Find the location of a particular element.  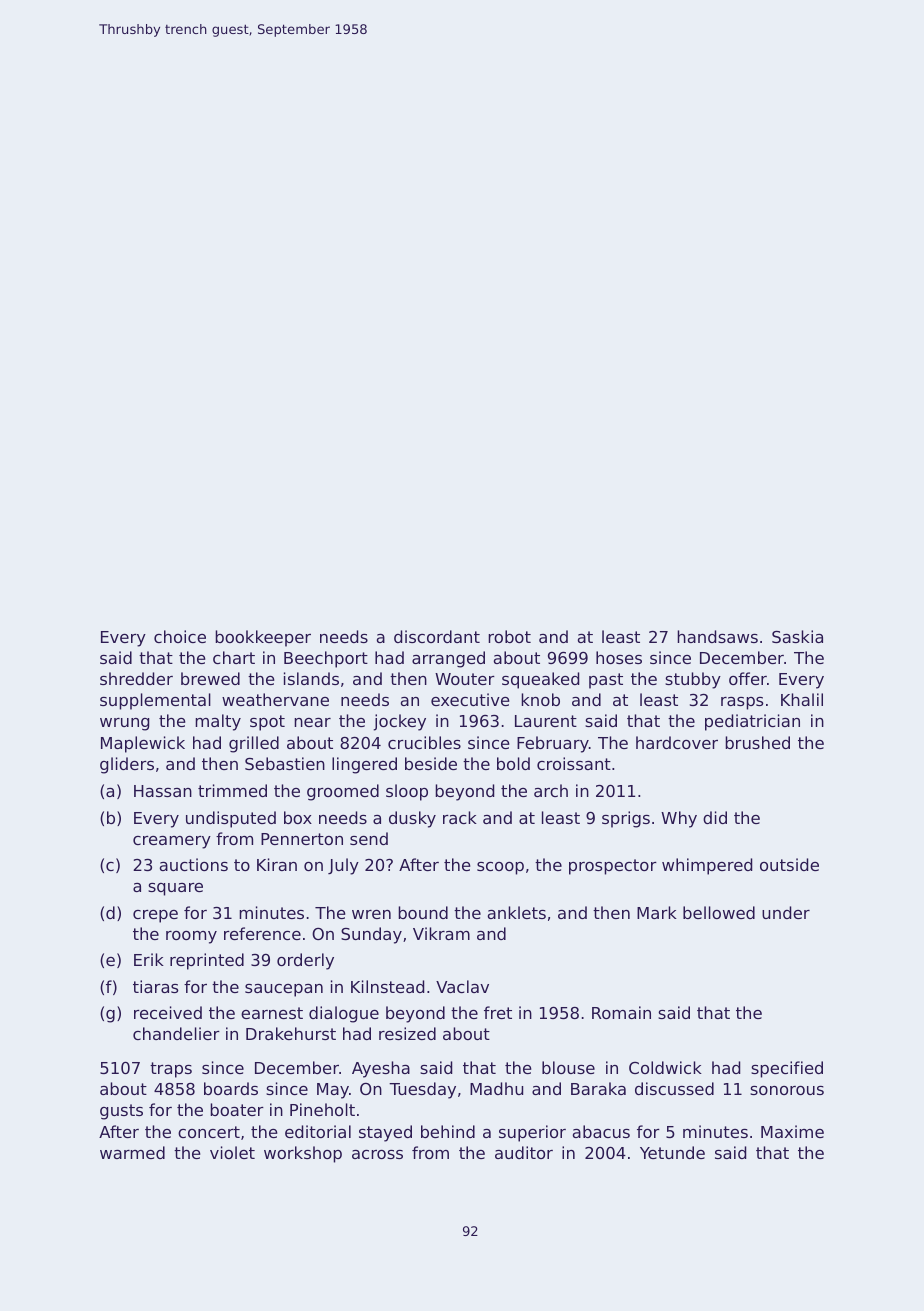

boater is located at coordinates (237, 1109).
